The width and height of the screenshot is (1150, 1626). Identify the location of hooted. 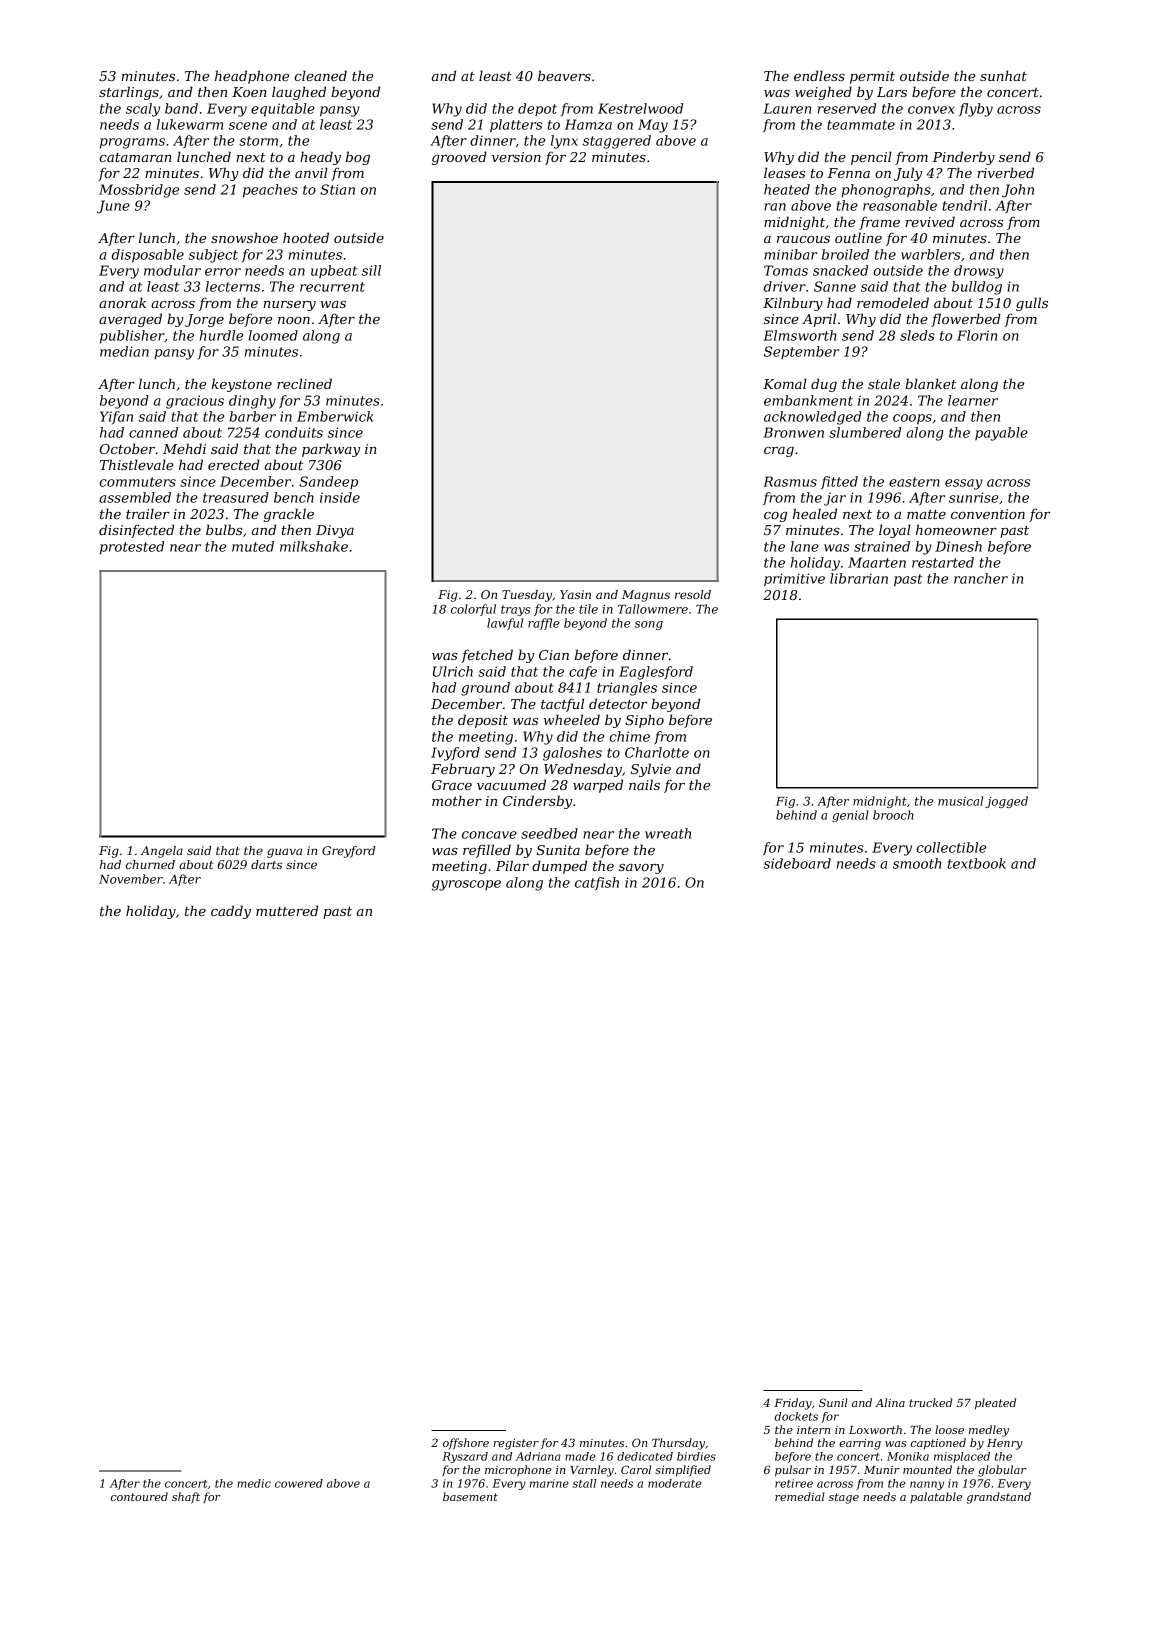
(306, 237).
